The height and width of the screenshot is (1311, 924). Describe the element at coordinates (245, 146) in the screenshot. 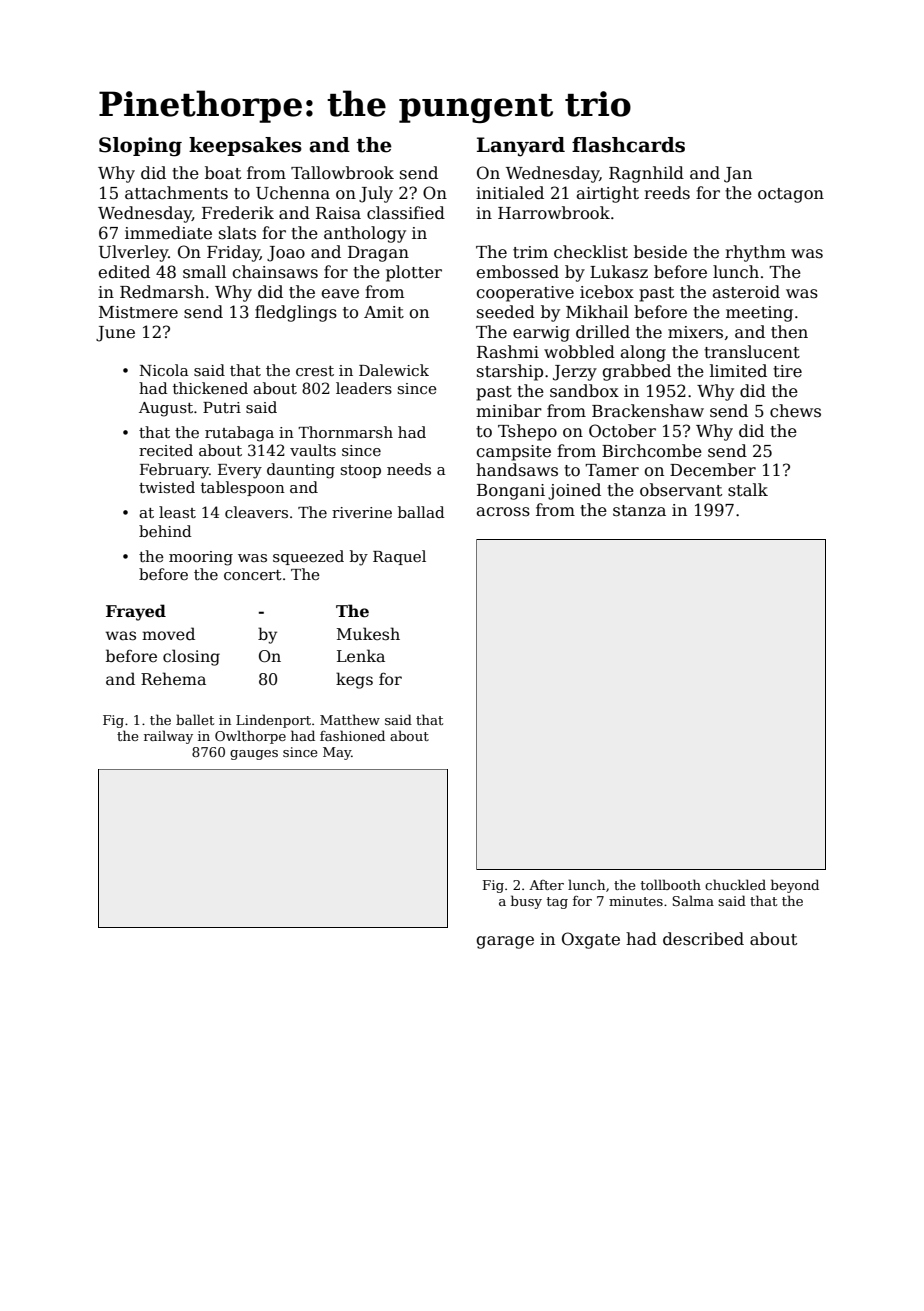

I see `keepsakes` at that location.
